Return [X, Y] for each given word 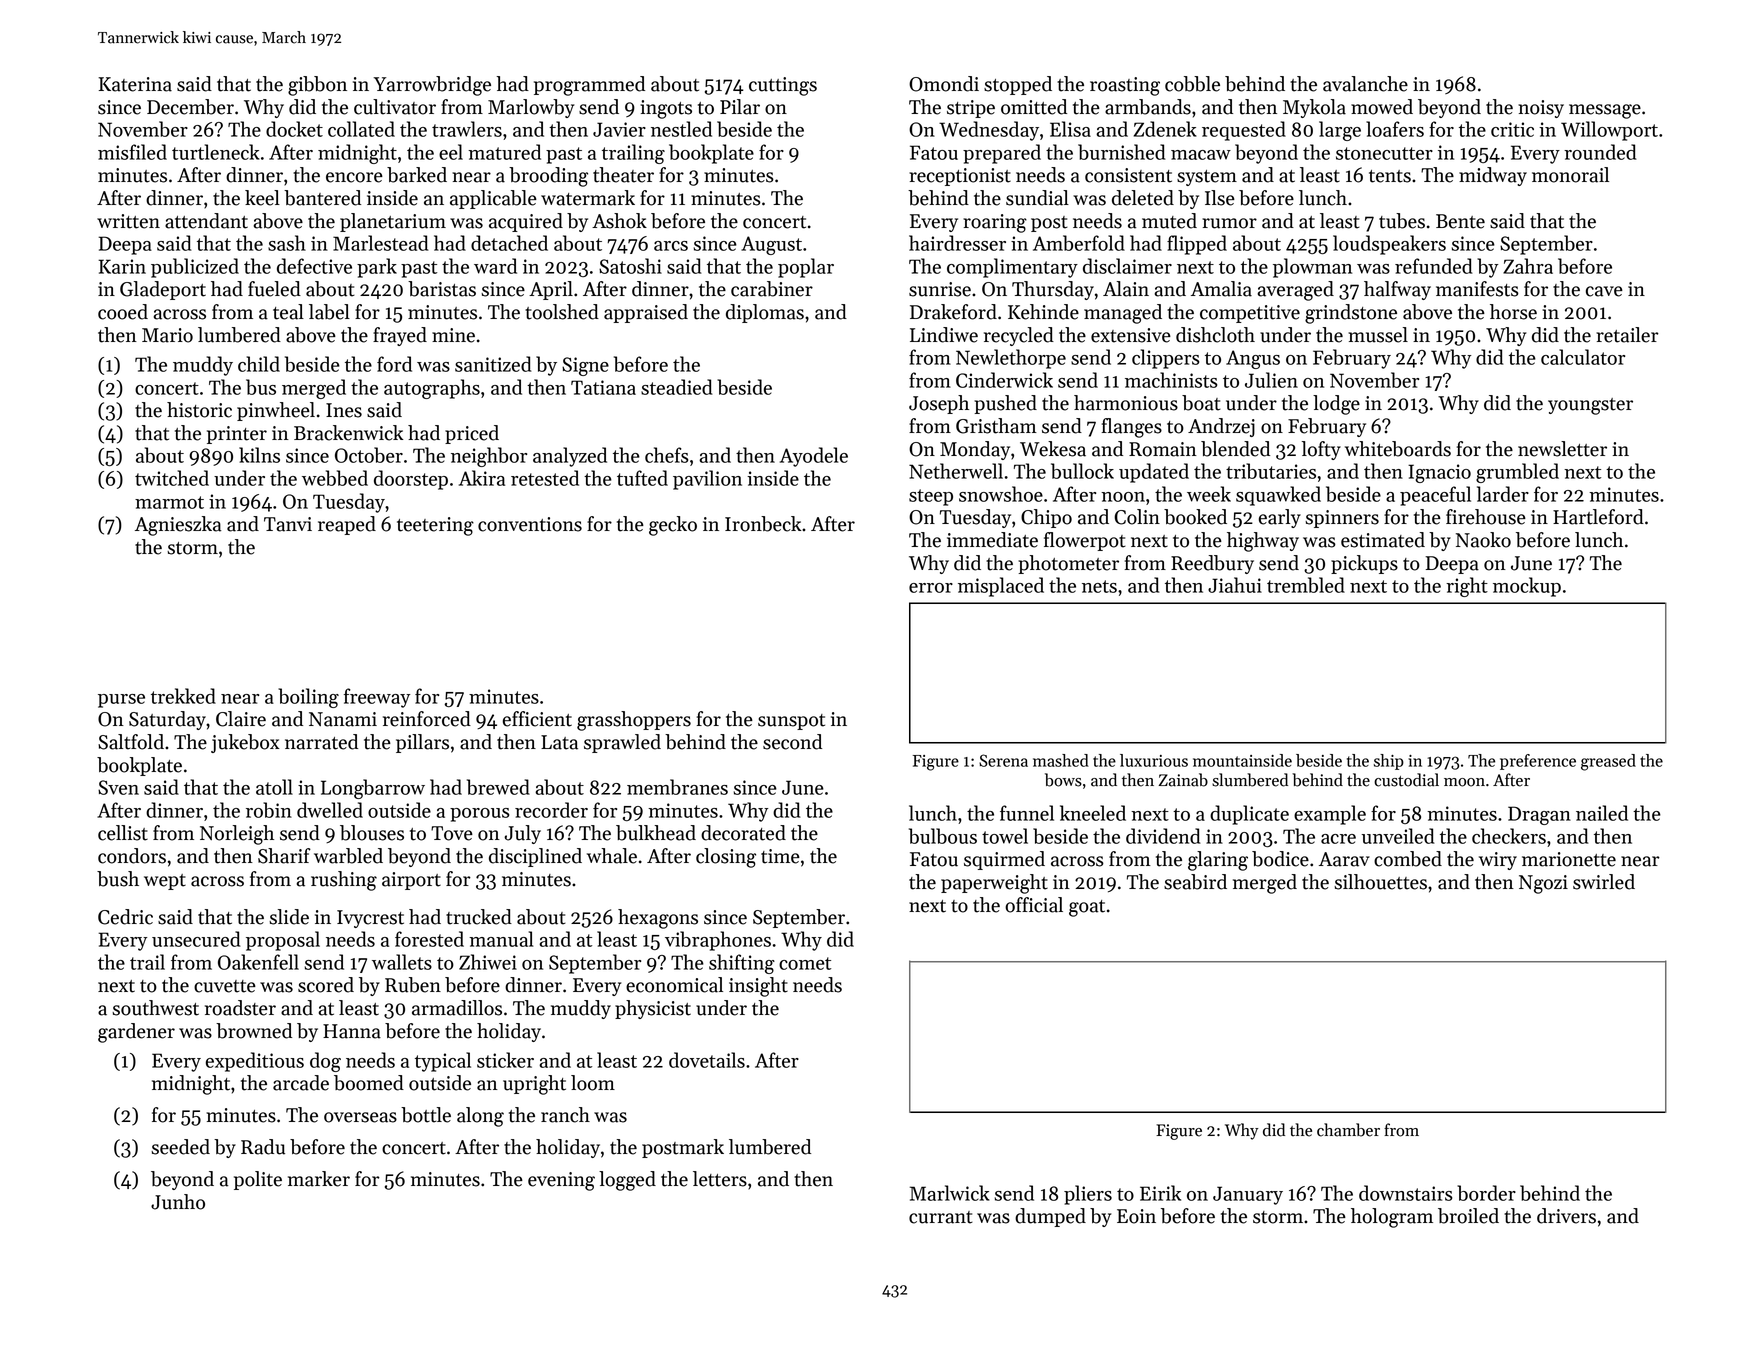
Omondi [944, 84]
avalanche [1365, 84]
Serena [1003, 760]
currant [941, 1217]
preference [1538, 762]
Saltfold [131, 742]
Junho [178, 1202]
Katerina [135, 84]
